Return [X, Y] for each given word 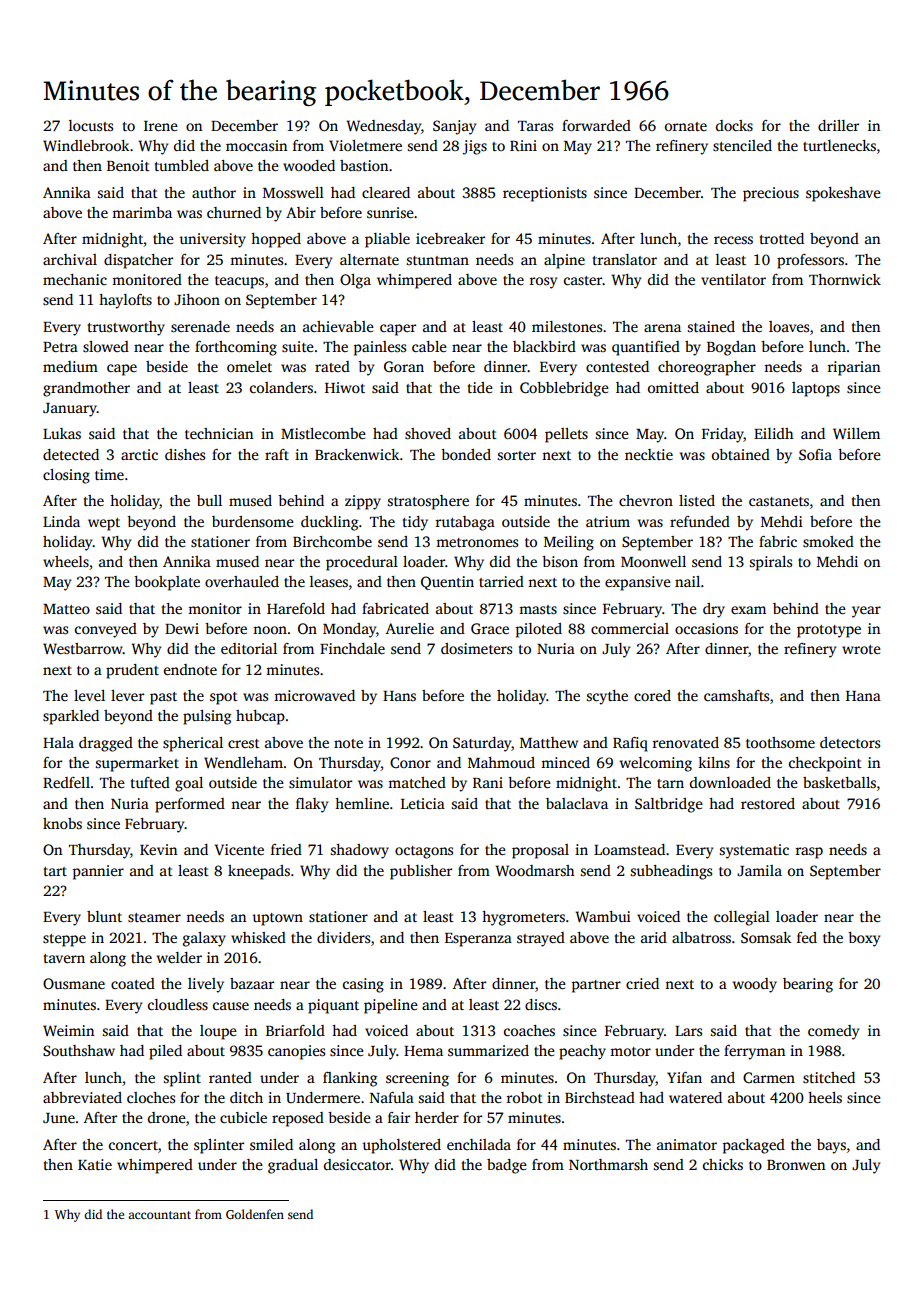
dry [714, 610]
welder [179, 957]
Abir [301, 212]
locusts [91, 125]
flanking [350, 1079]
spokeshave [843, 194]
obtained [741, 454]
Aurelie [410, 628]
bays [831, 1146]
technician [219, 433]
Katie [95, 1164]
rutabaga [465, 523]
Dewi [182, 628]
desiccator [357, 1164]
